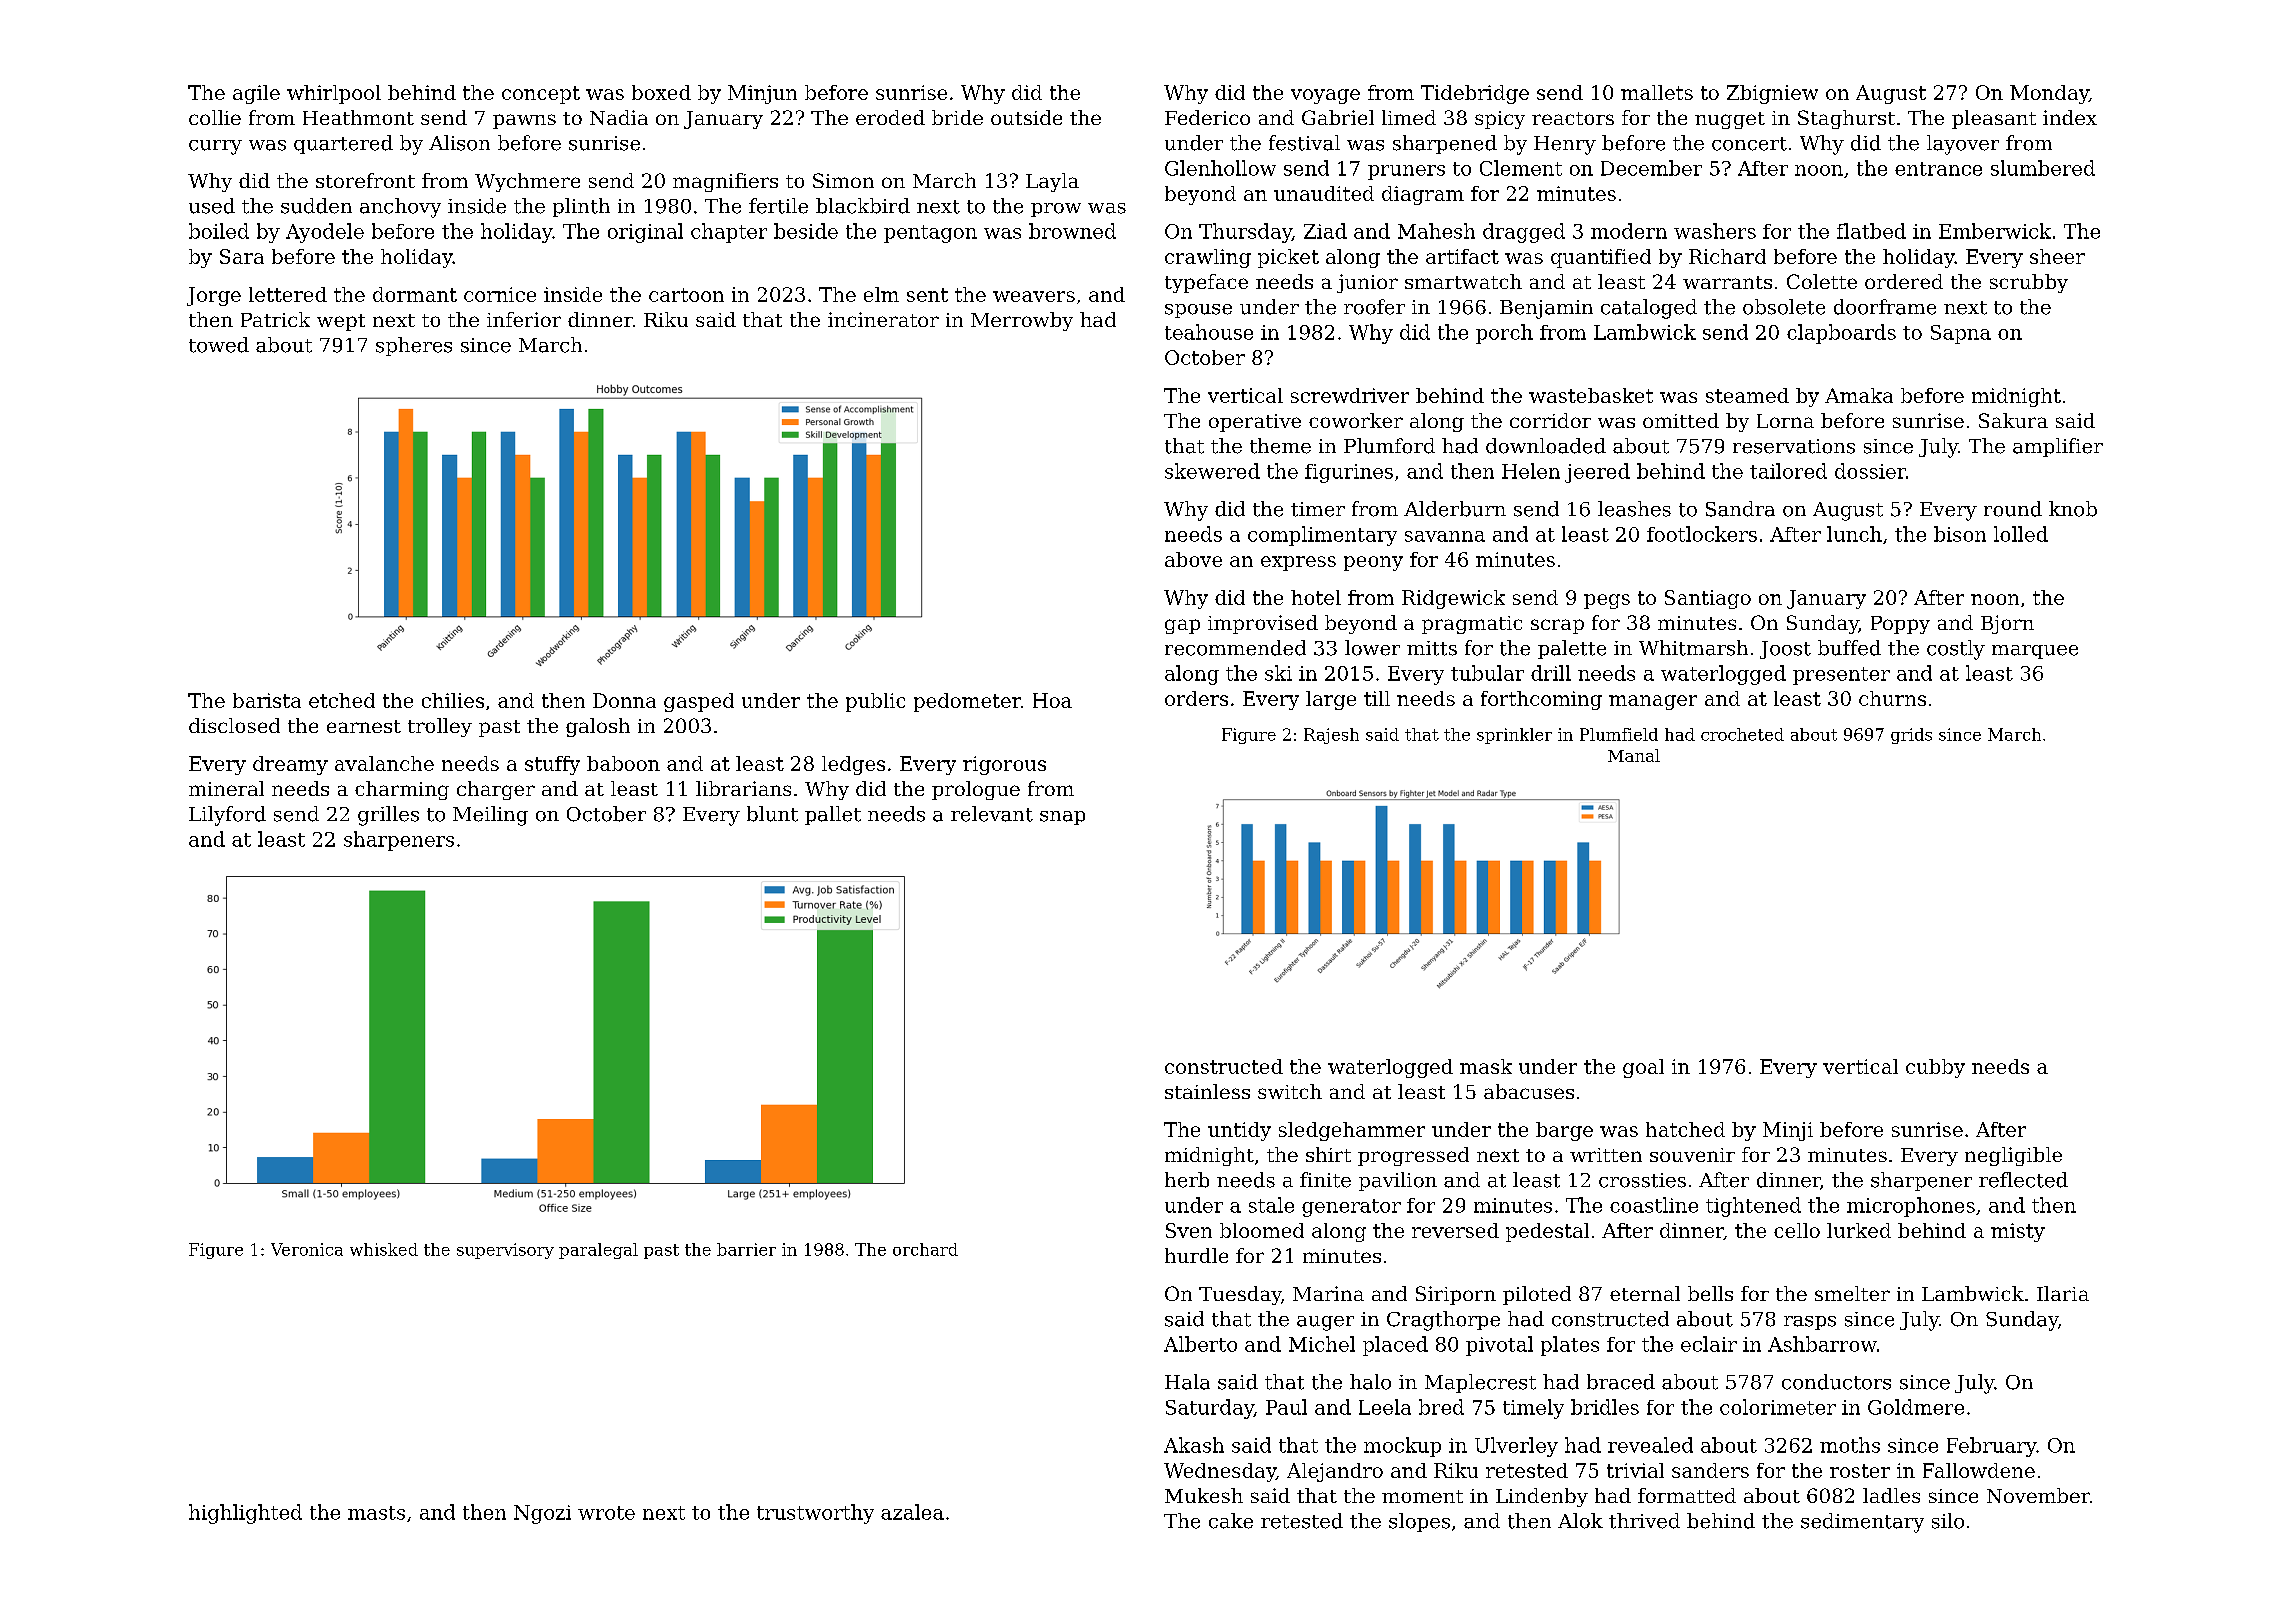 The height and width of the screenshot is (1620, 2292). What do you see at coordinates (334, 94) in the screenshot?
I see `whirlpool` at bounding box center [334, 94].
